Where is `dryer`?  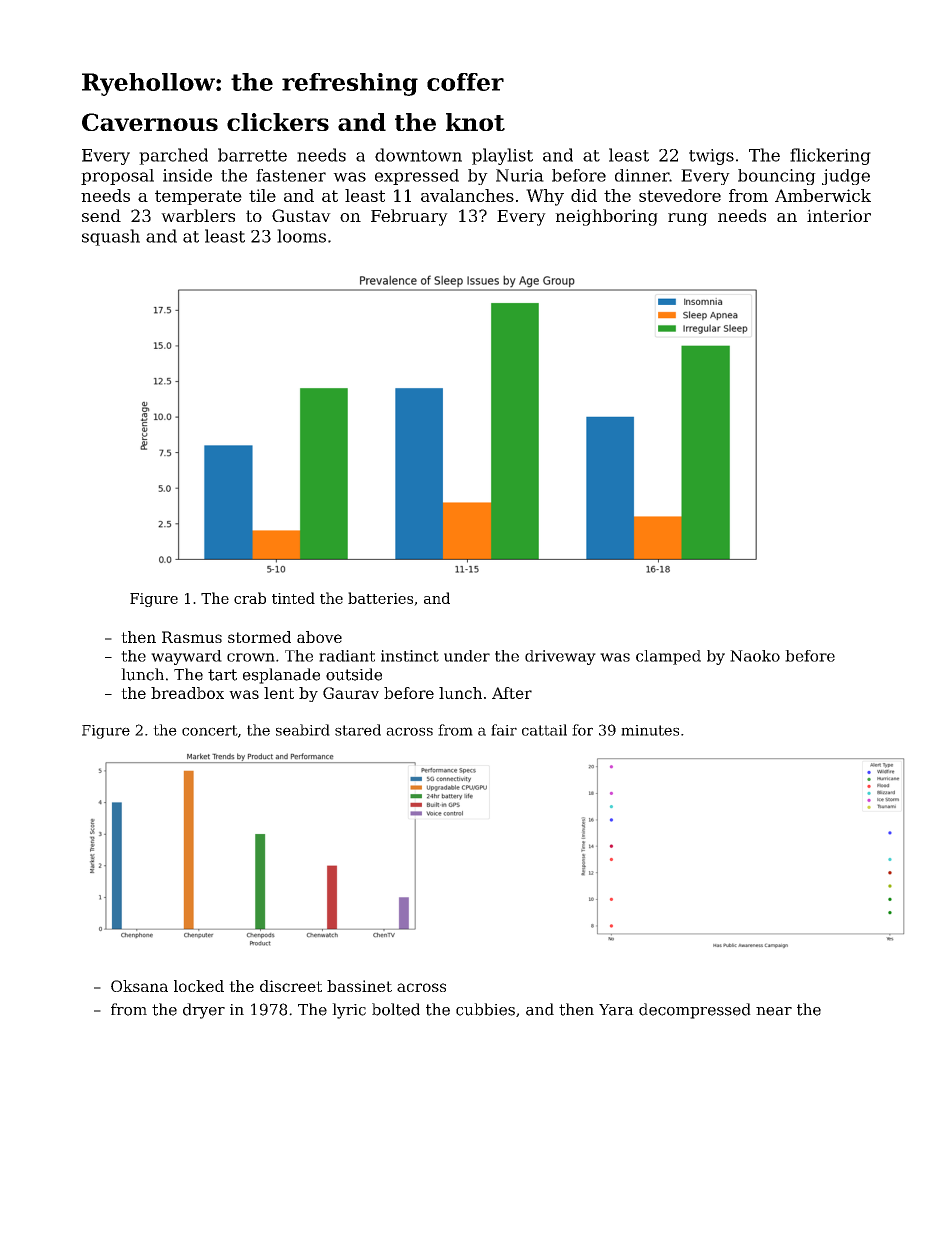
dryer is located at coordinates (204, 1011).
